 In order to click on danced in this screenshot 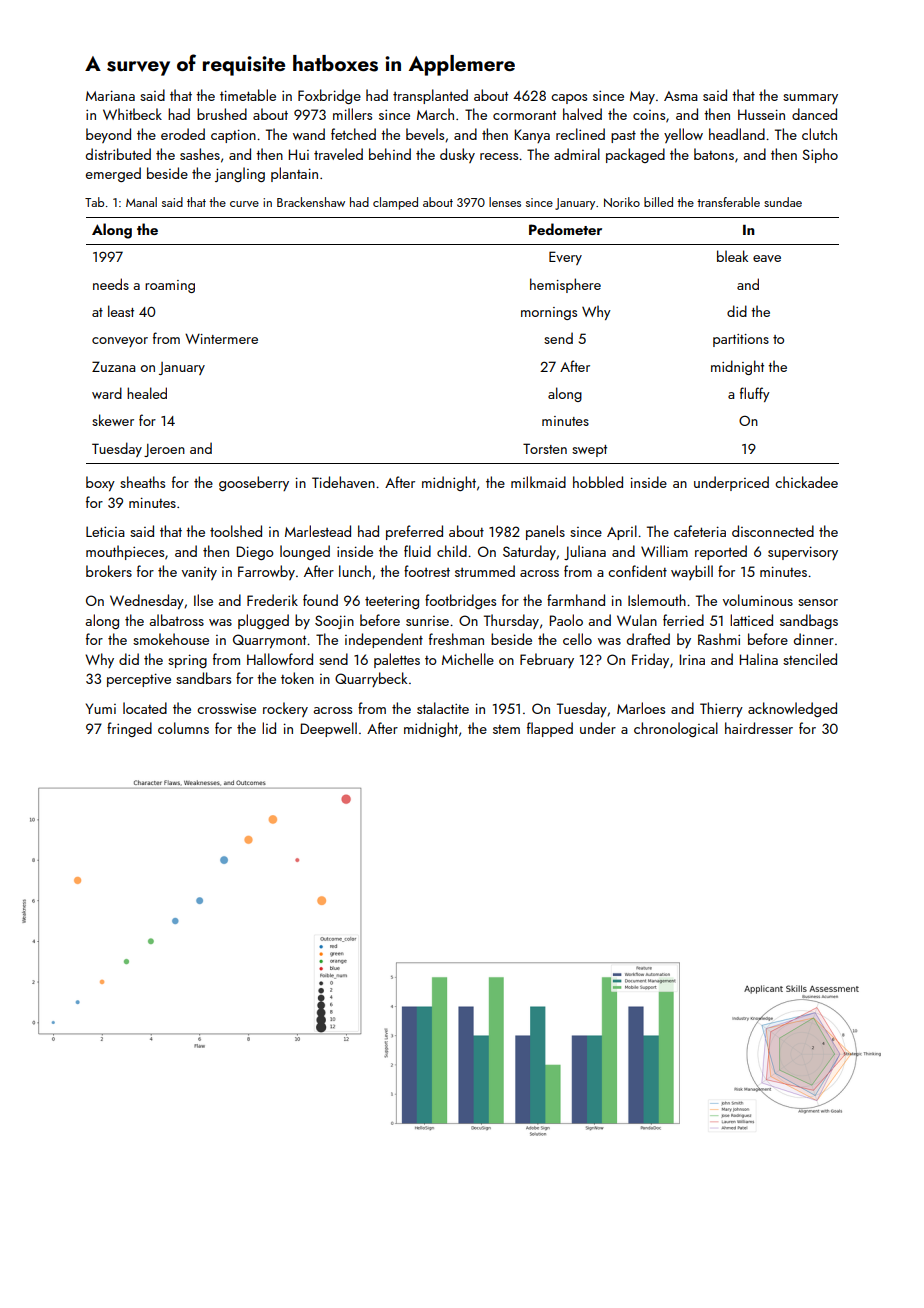, I will do `click(814, 114)`.
